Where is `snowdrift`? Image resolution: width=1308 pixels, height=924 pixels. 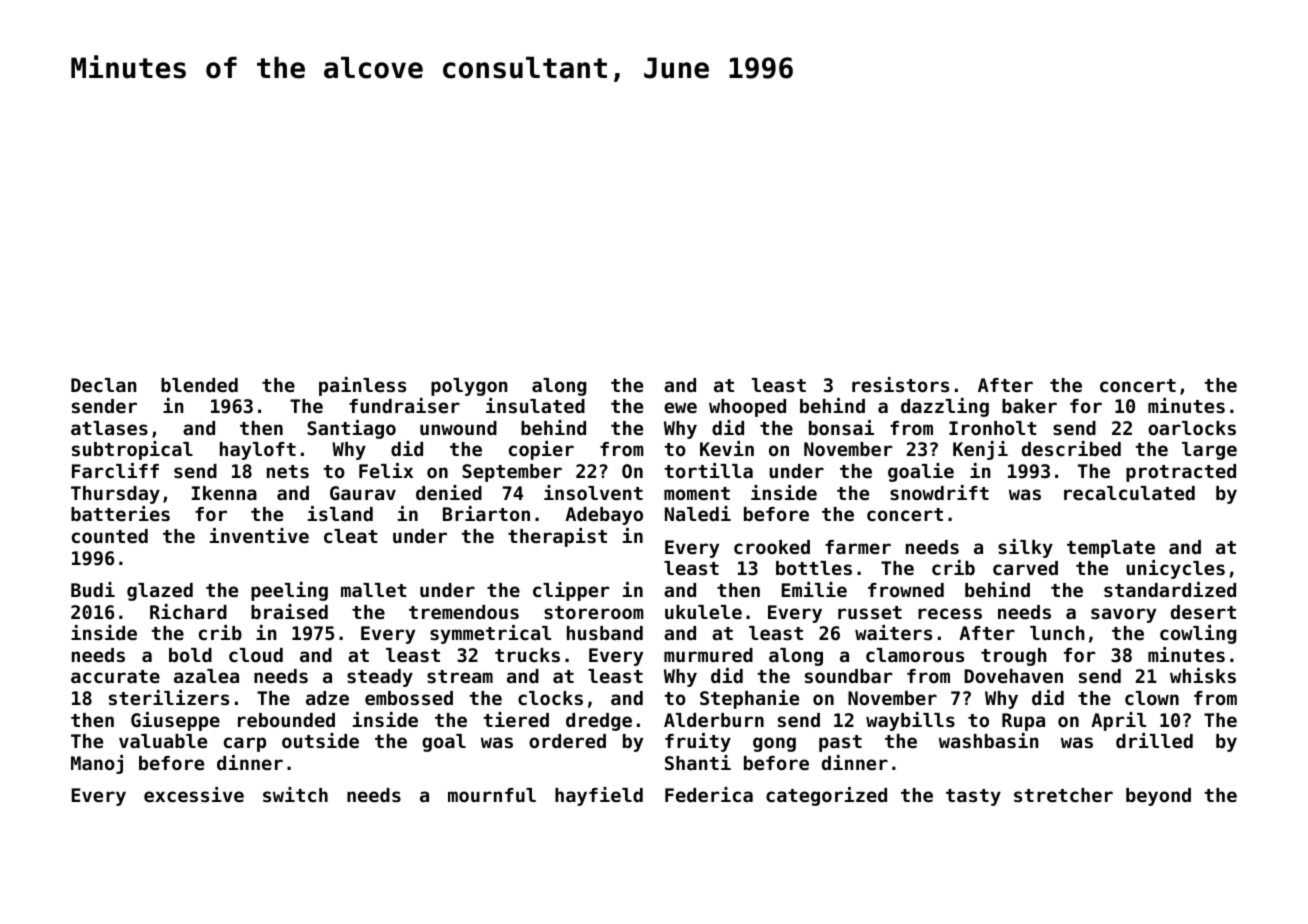 snowdrift is located at coordinates (939, 492).
